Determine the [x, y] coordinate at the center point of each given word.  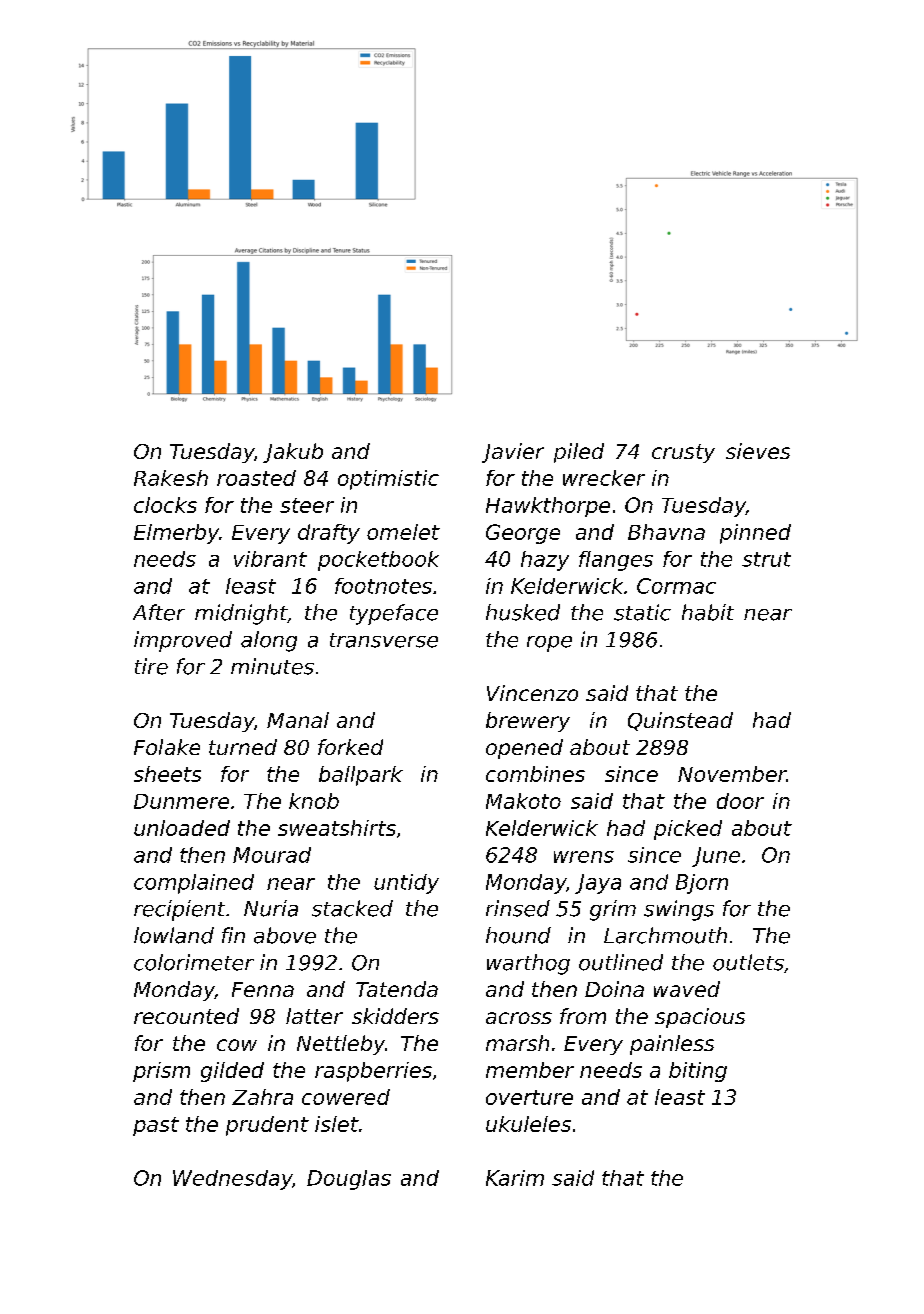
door [740, 801]
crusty [683, 453]
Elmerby [176, 534]
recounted [186, 1016]
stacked [352, 908]
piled [579, 453]
